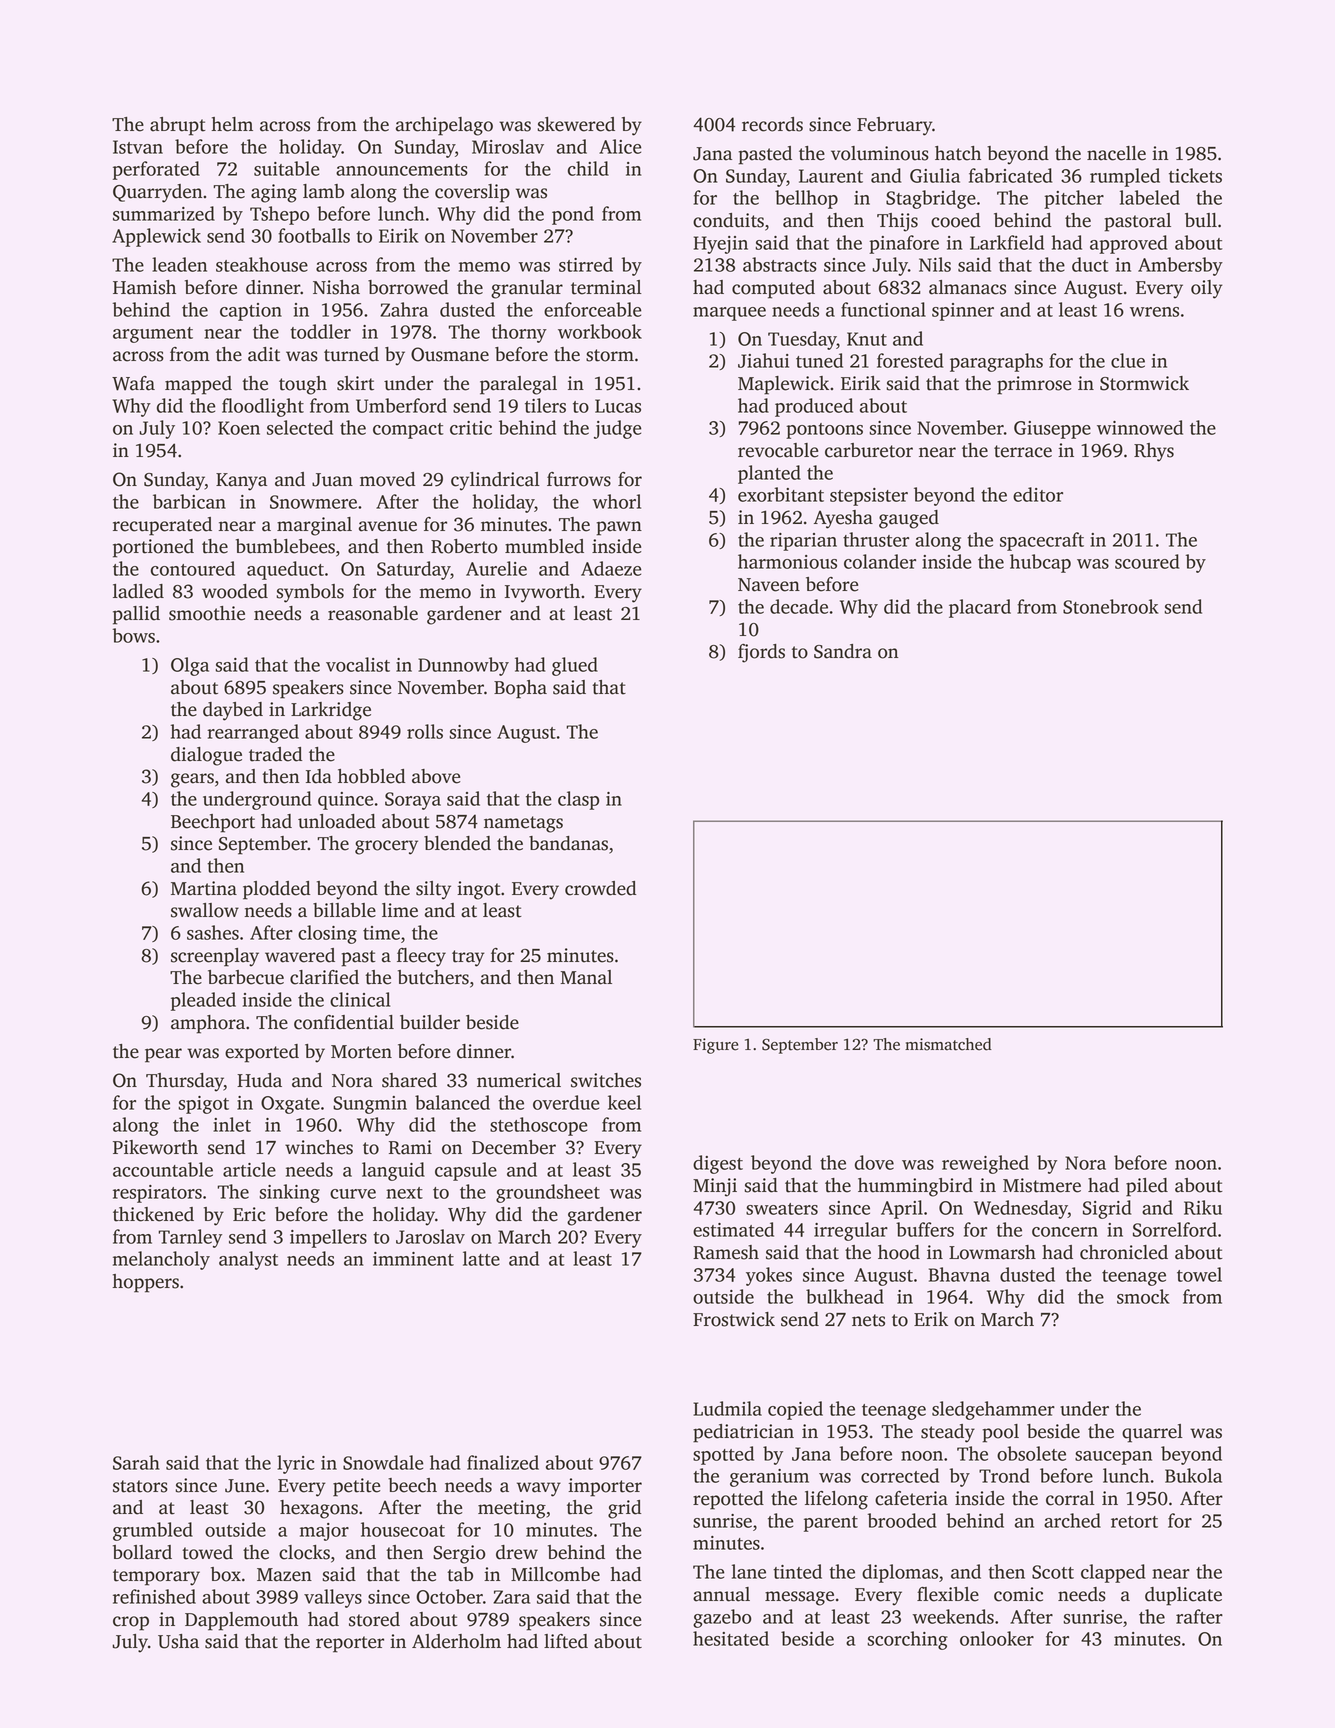 The width and height of the screenshot is (1335, 1728). What do you see at coordinates (245, 1486) in the screenshot?
I see `June` at bounding box center [245, 1486].
